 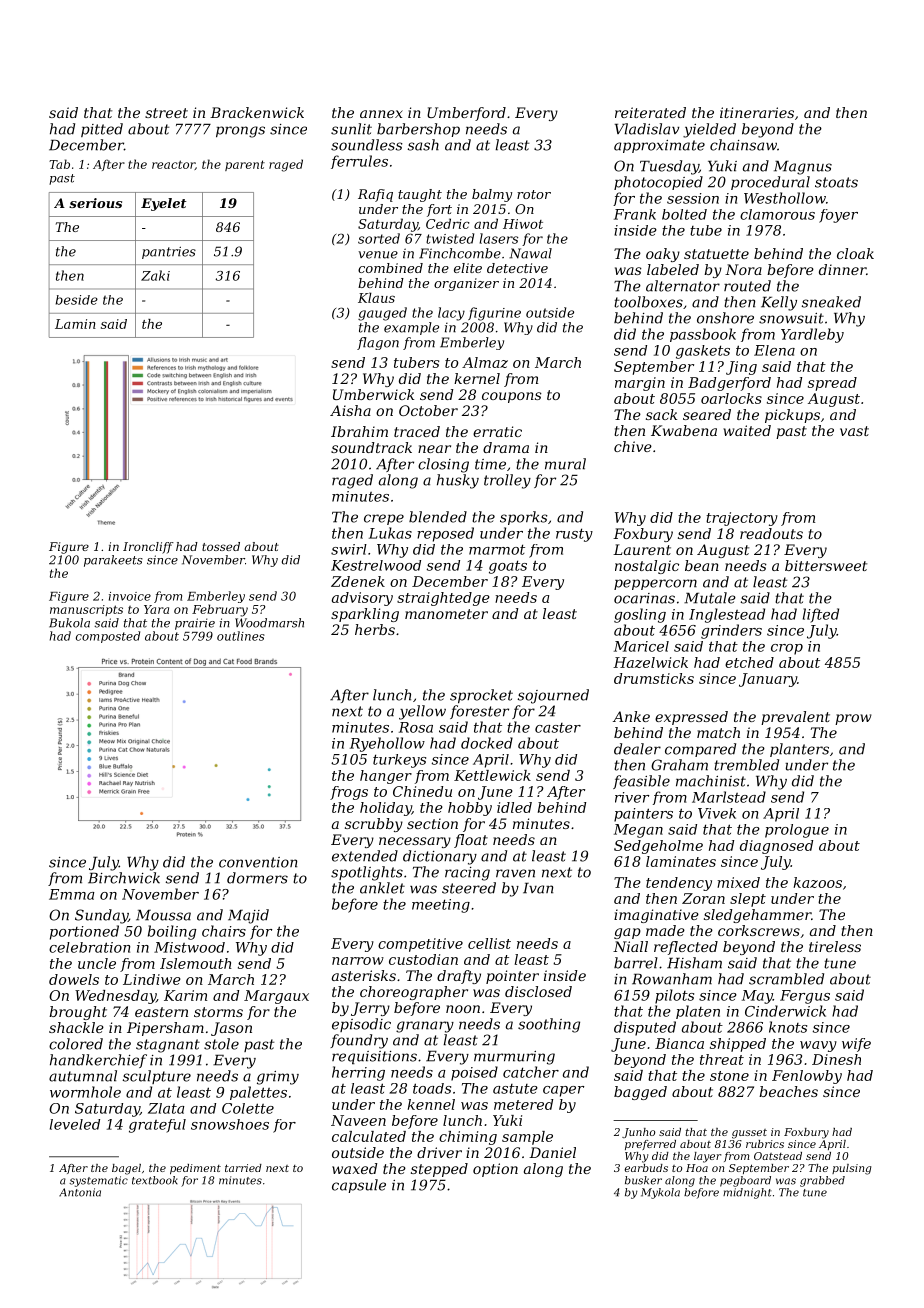 I want to click on cloak, so click(x=855, y=253).
